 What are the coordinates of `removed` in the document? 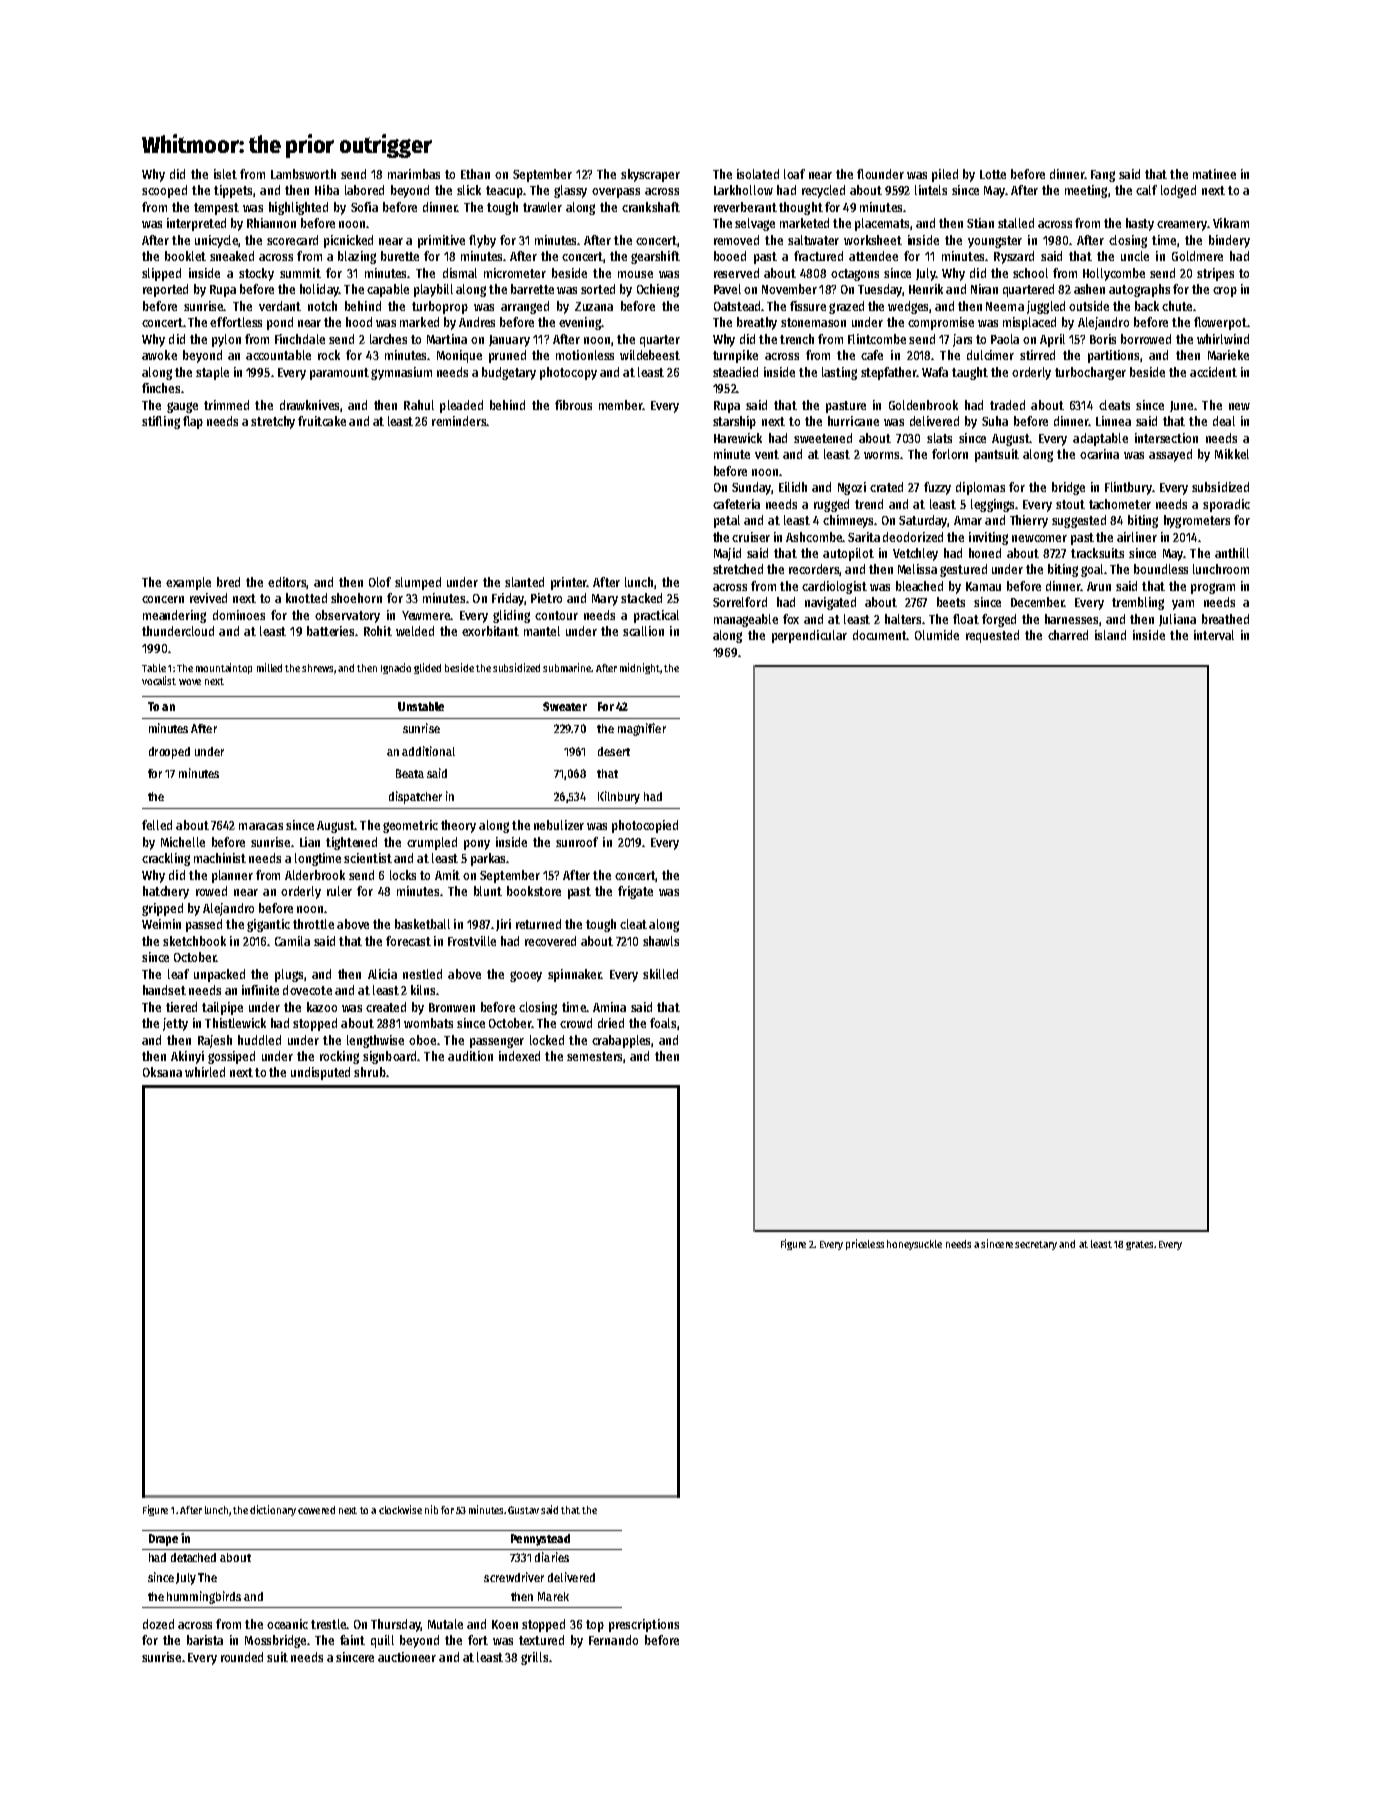 It's located at (736, 240).
